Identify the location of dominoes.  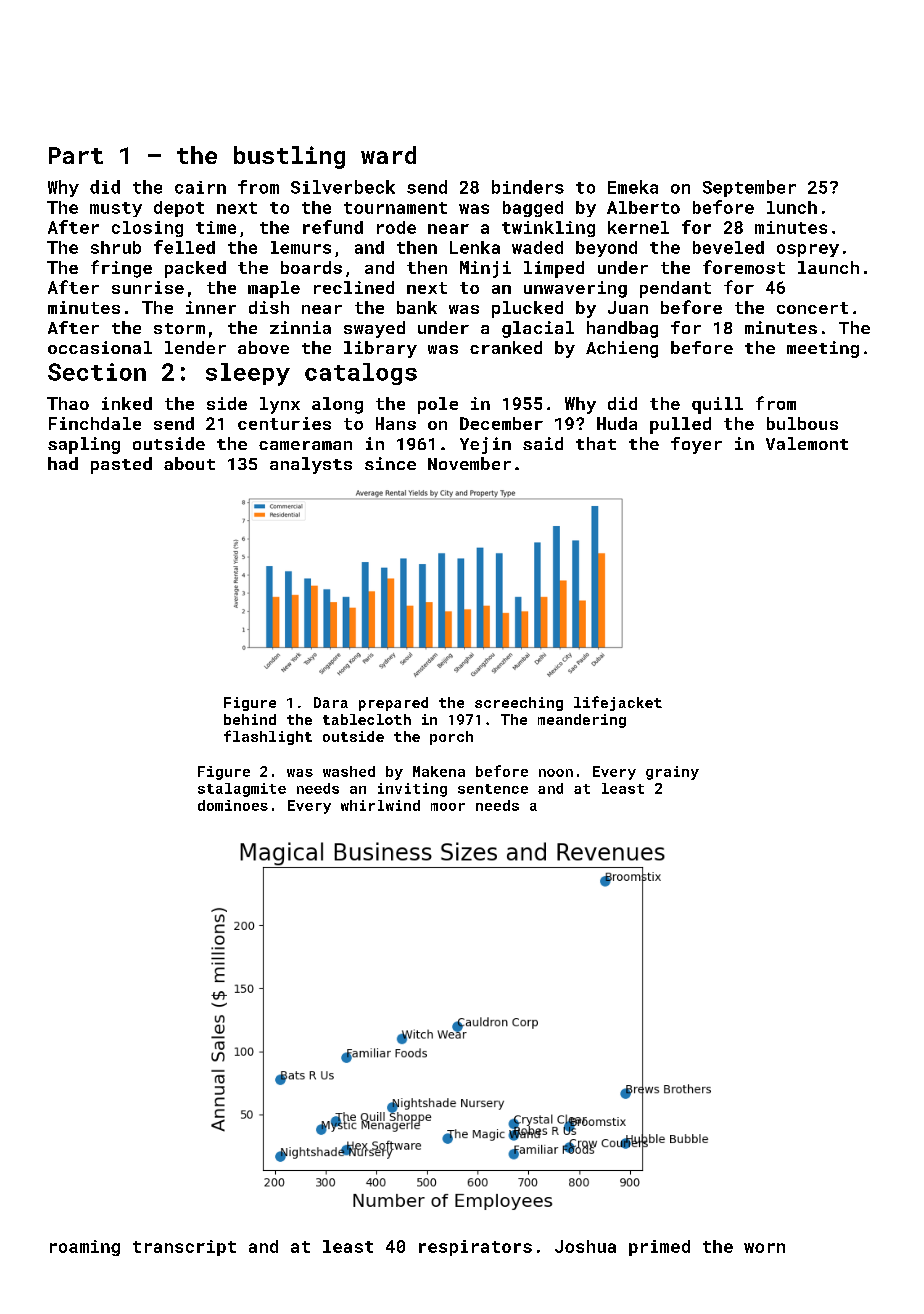
(233, 805).
